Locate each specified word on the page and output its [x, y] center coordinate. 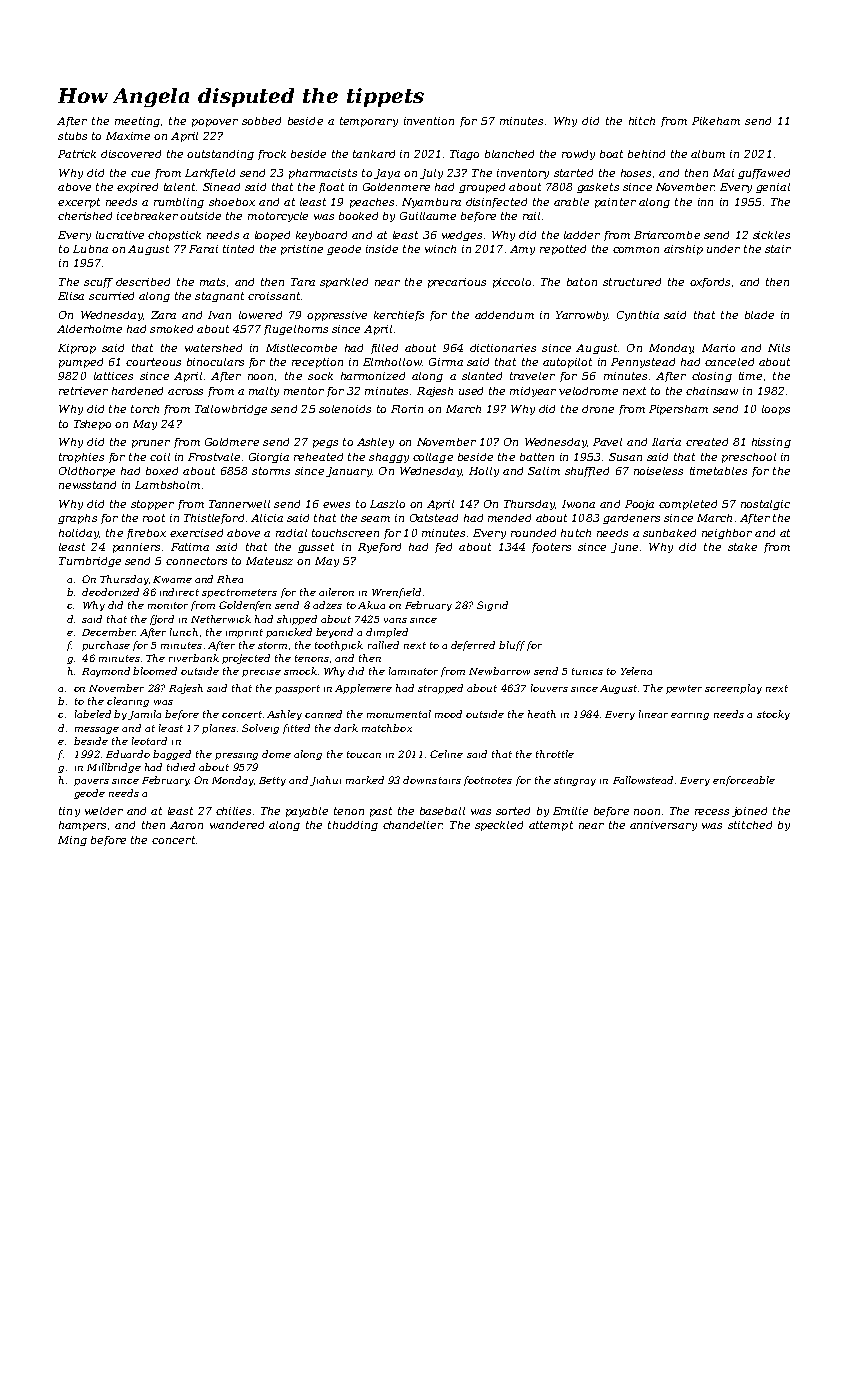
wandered [237, 825]
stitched [750, 825]
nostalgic [765, 505]
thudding [353, 826]
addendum [504, 315]
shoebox [232, 202]
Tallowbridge [231, 410]
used [471, 391]
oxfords [710, 283]
